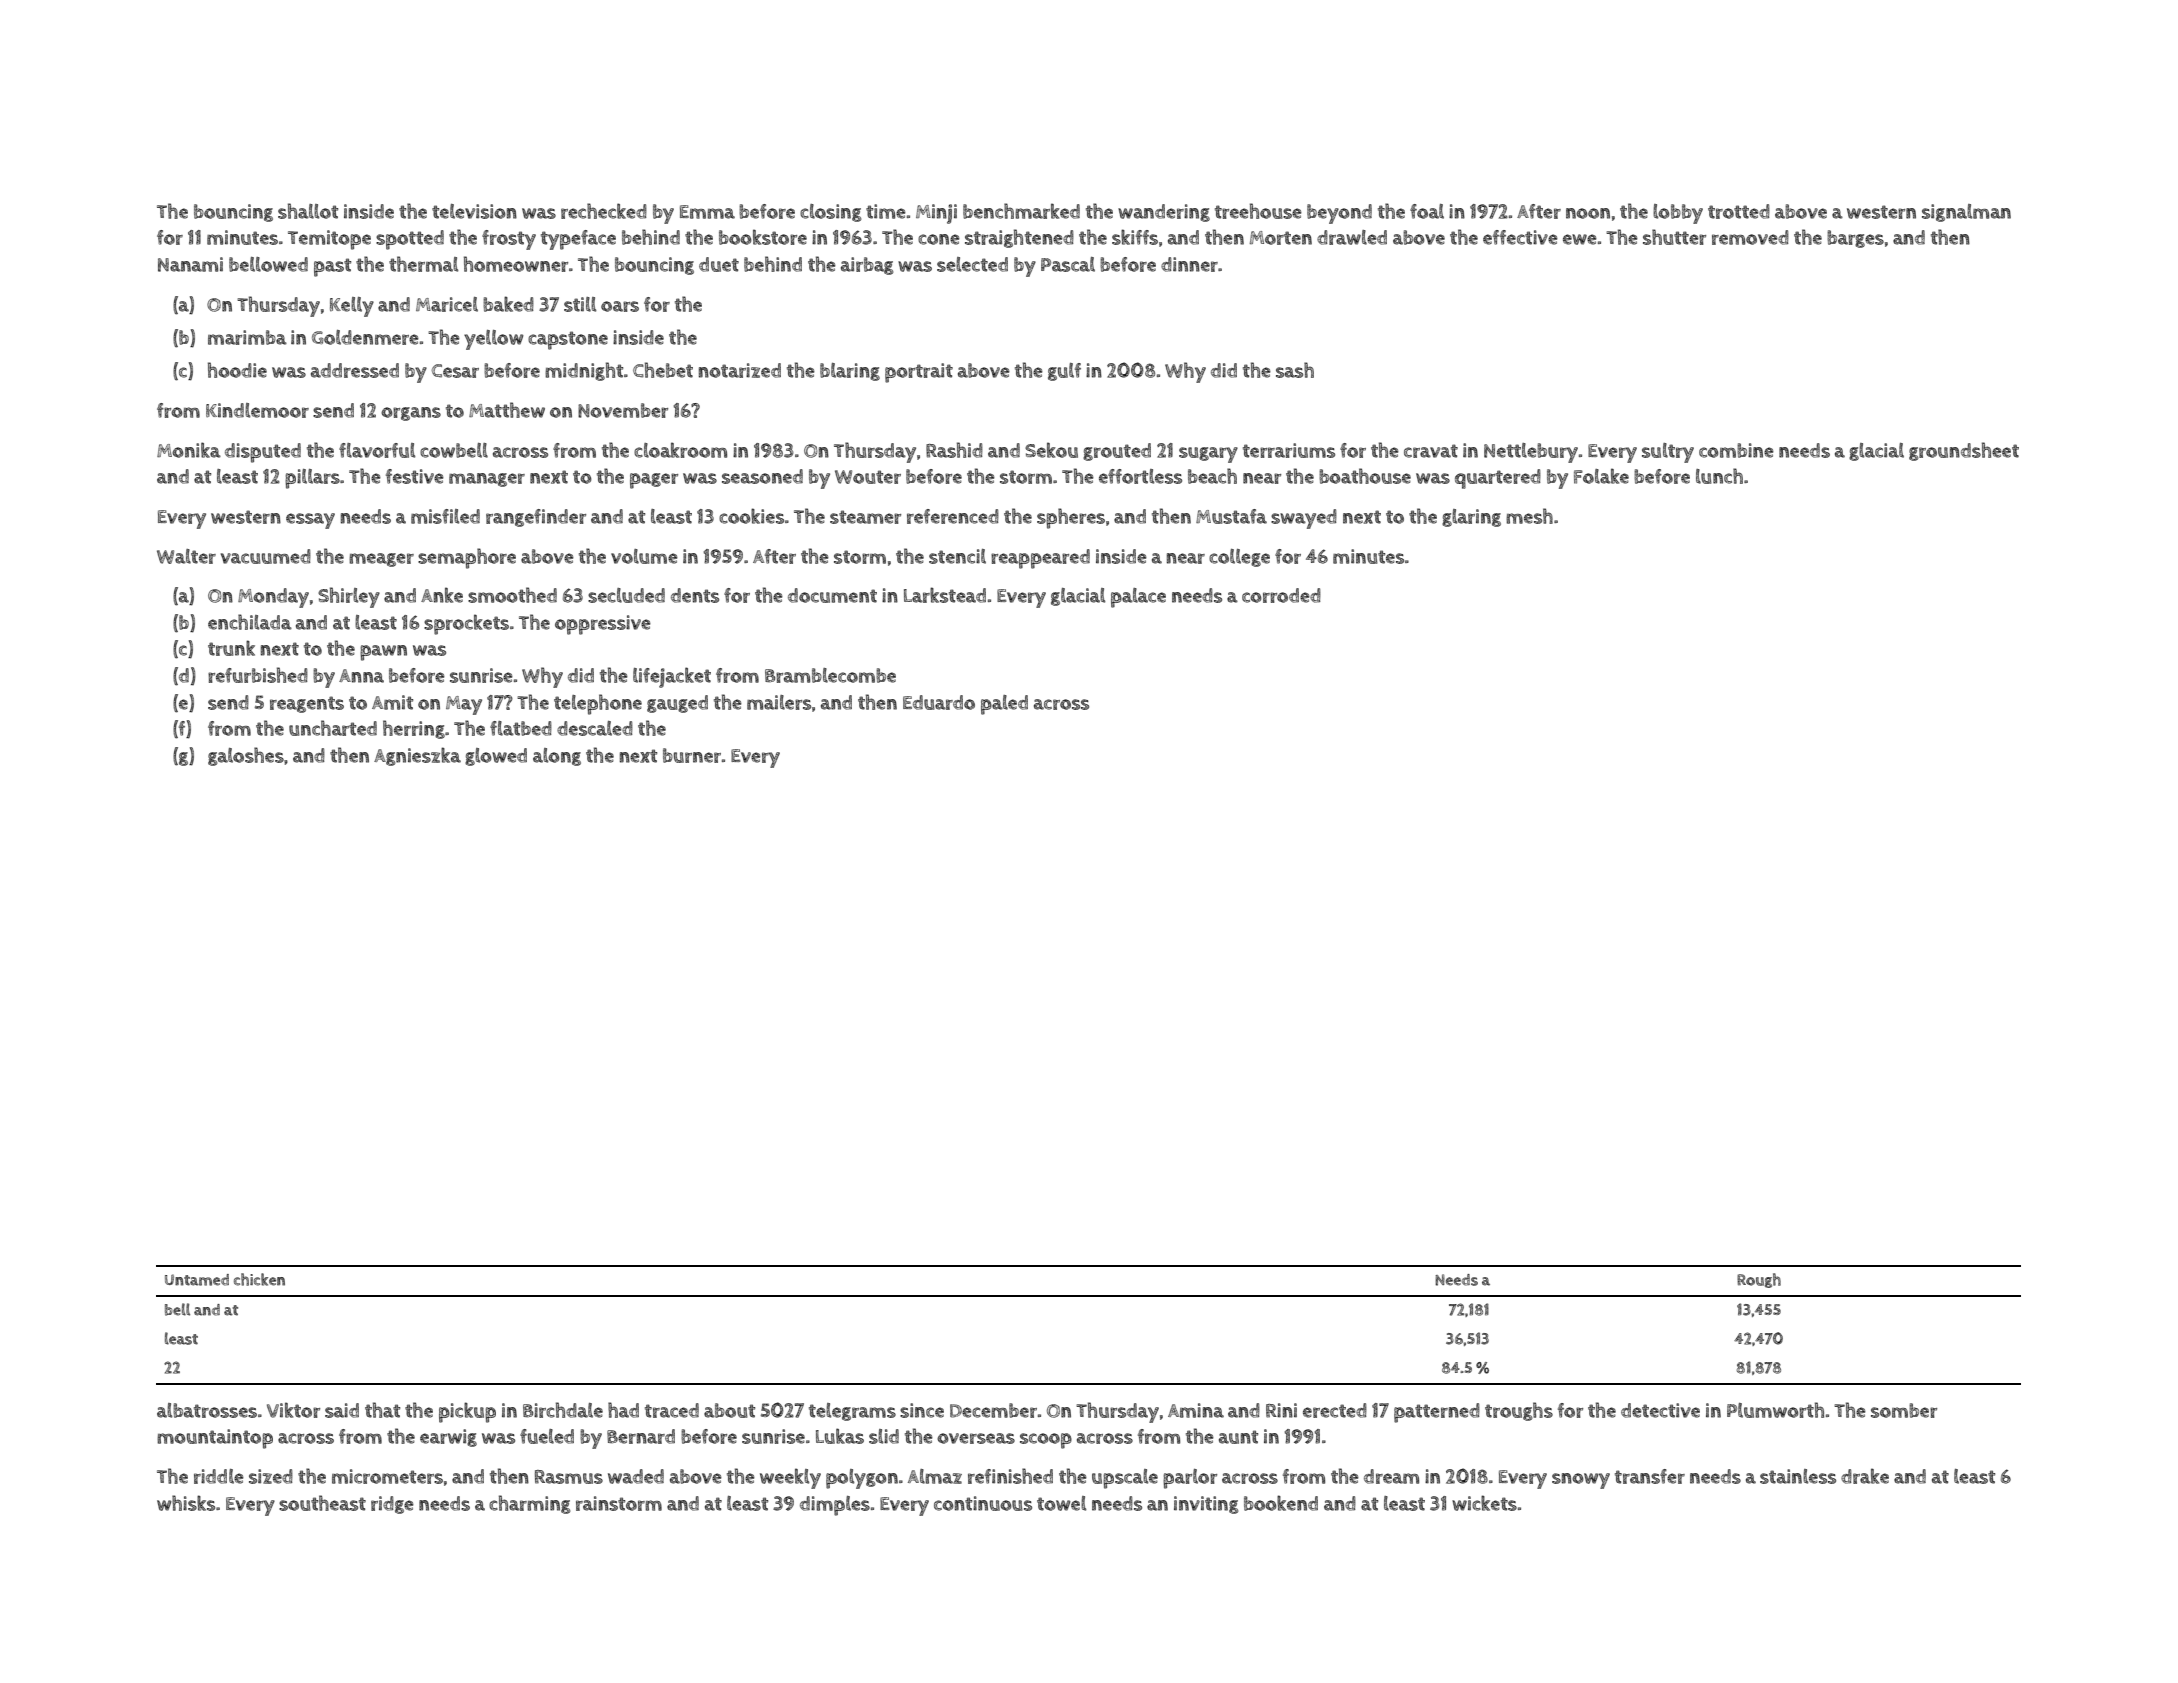  Describe the element at coordinates (547, 1436) in the screenshot. I see `fueled` at that location.
